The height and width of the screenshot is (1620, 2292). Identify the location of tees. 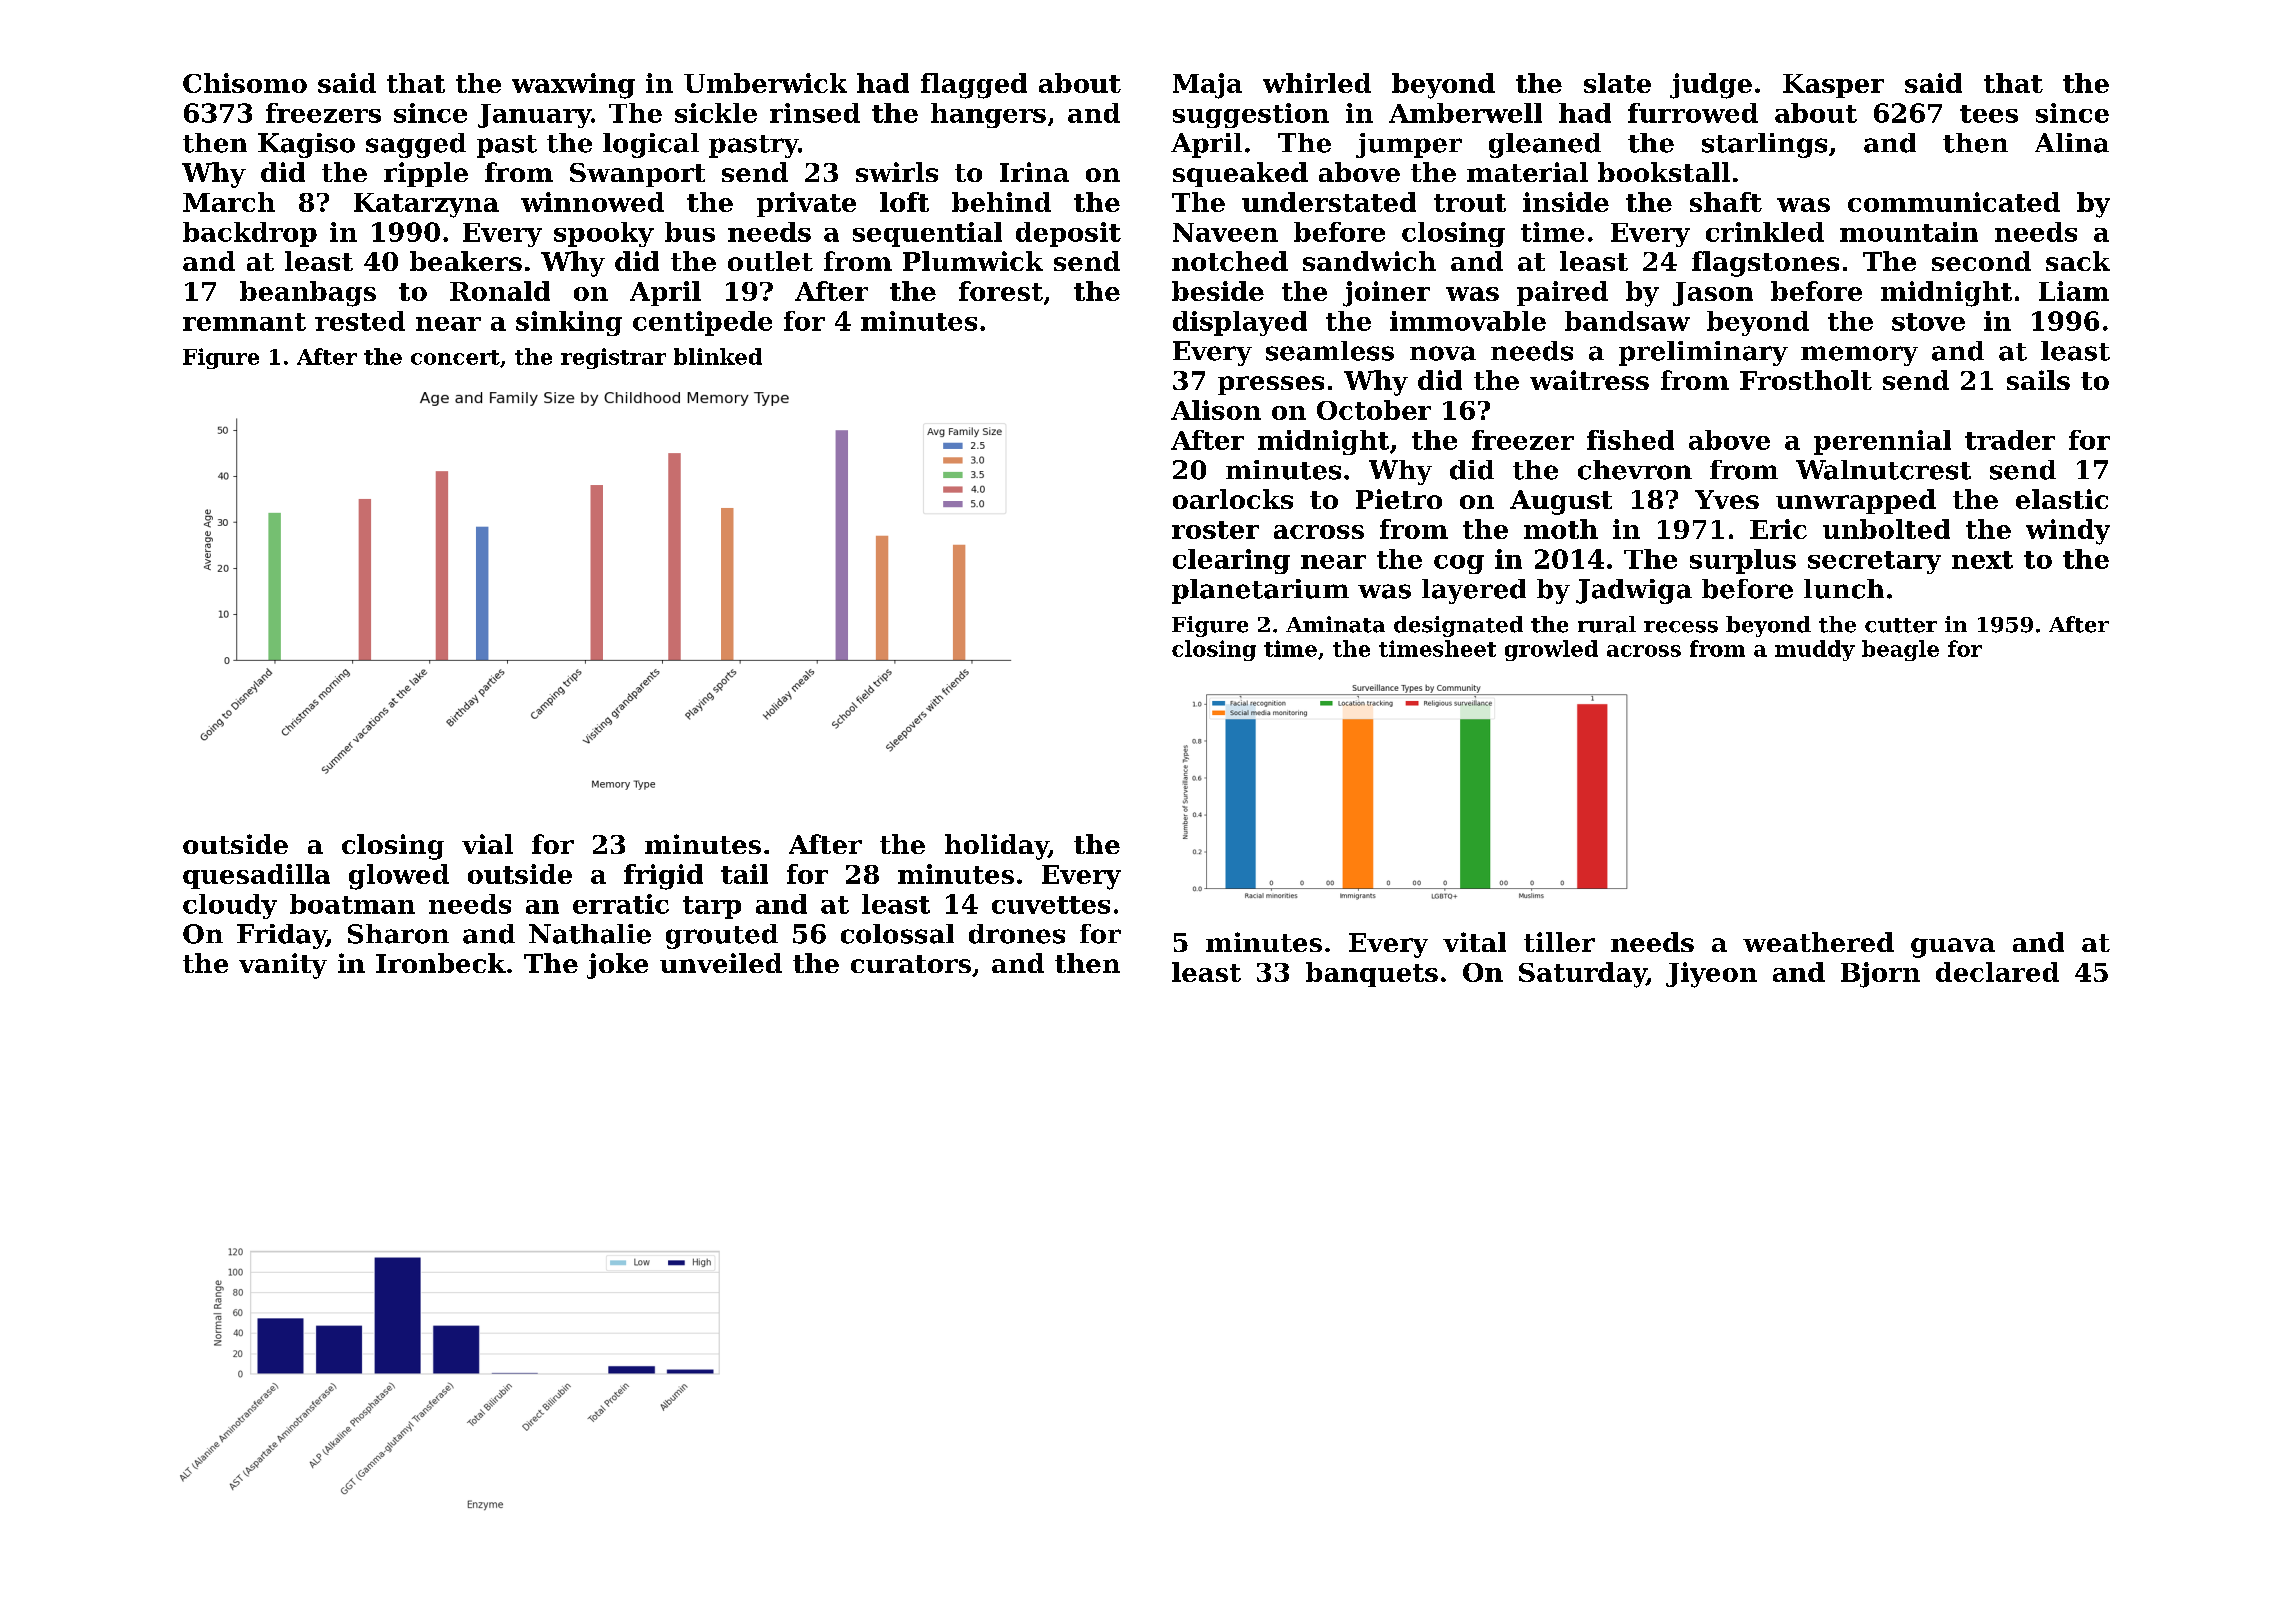
(1989, 114).
